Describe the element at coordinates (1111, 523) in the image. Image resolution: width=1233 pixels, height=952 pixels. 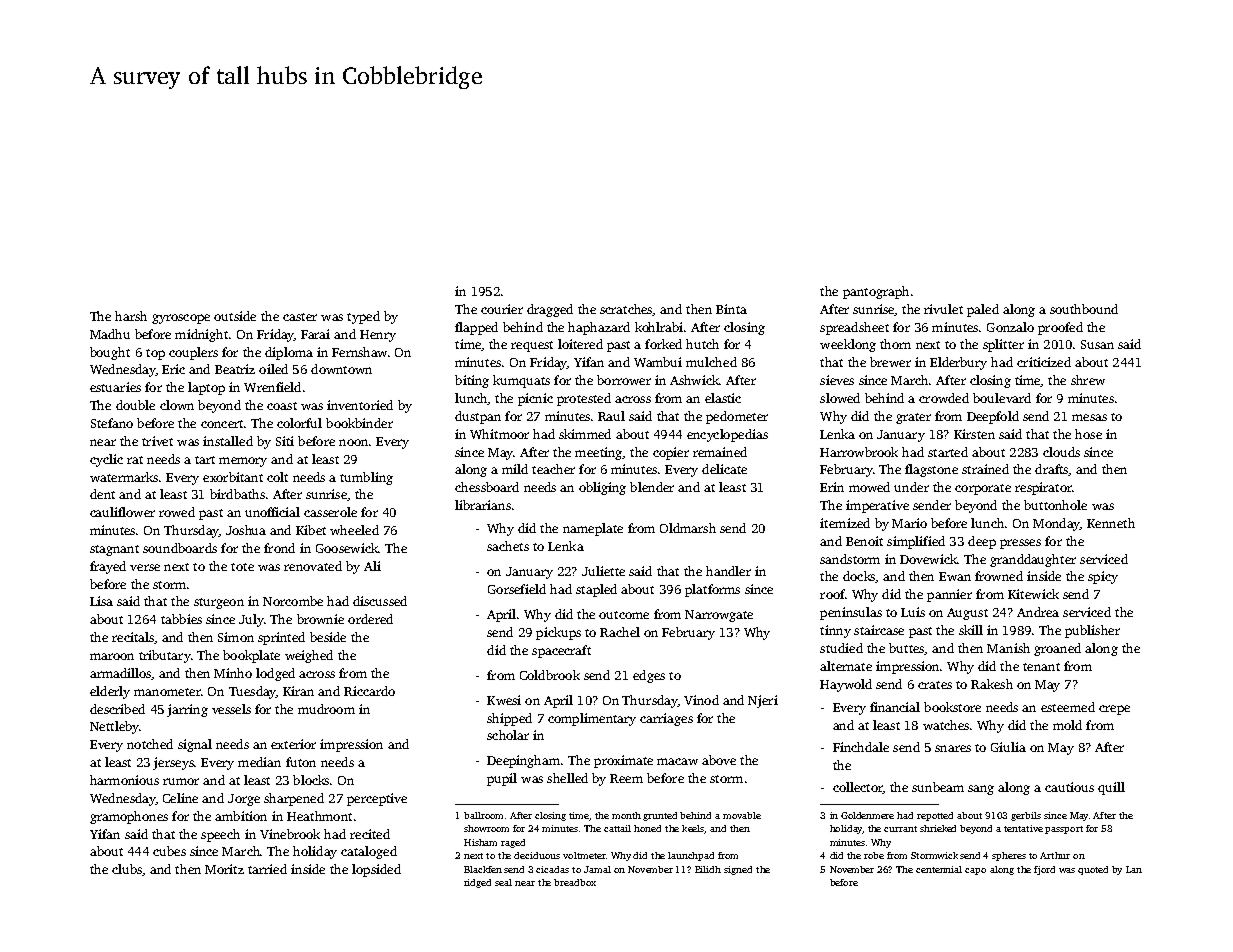
I see `Kenneth` at that location.
